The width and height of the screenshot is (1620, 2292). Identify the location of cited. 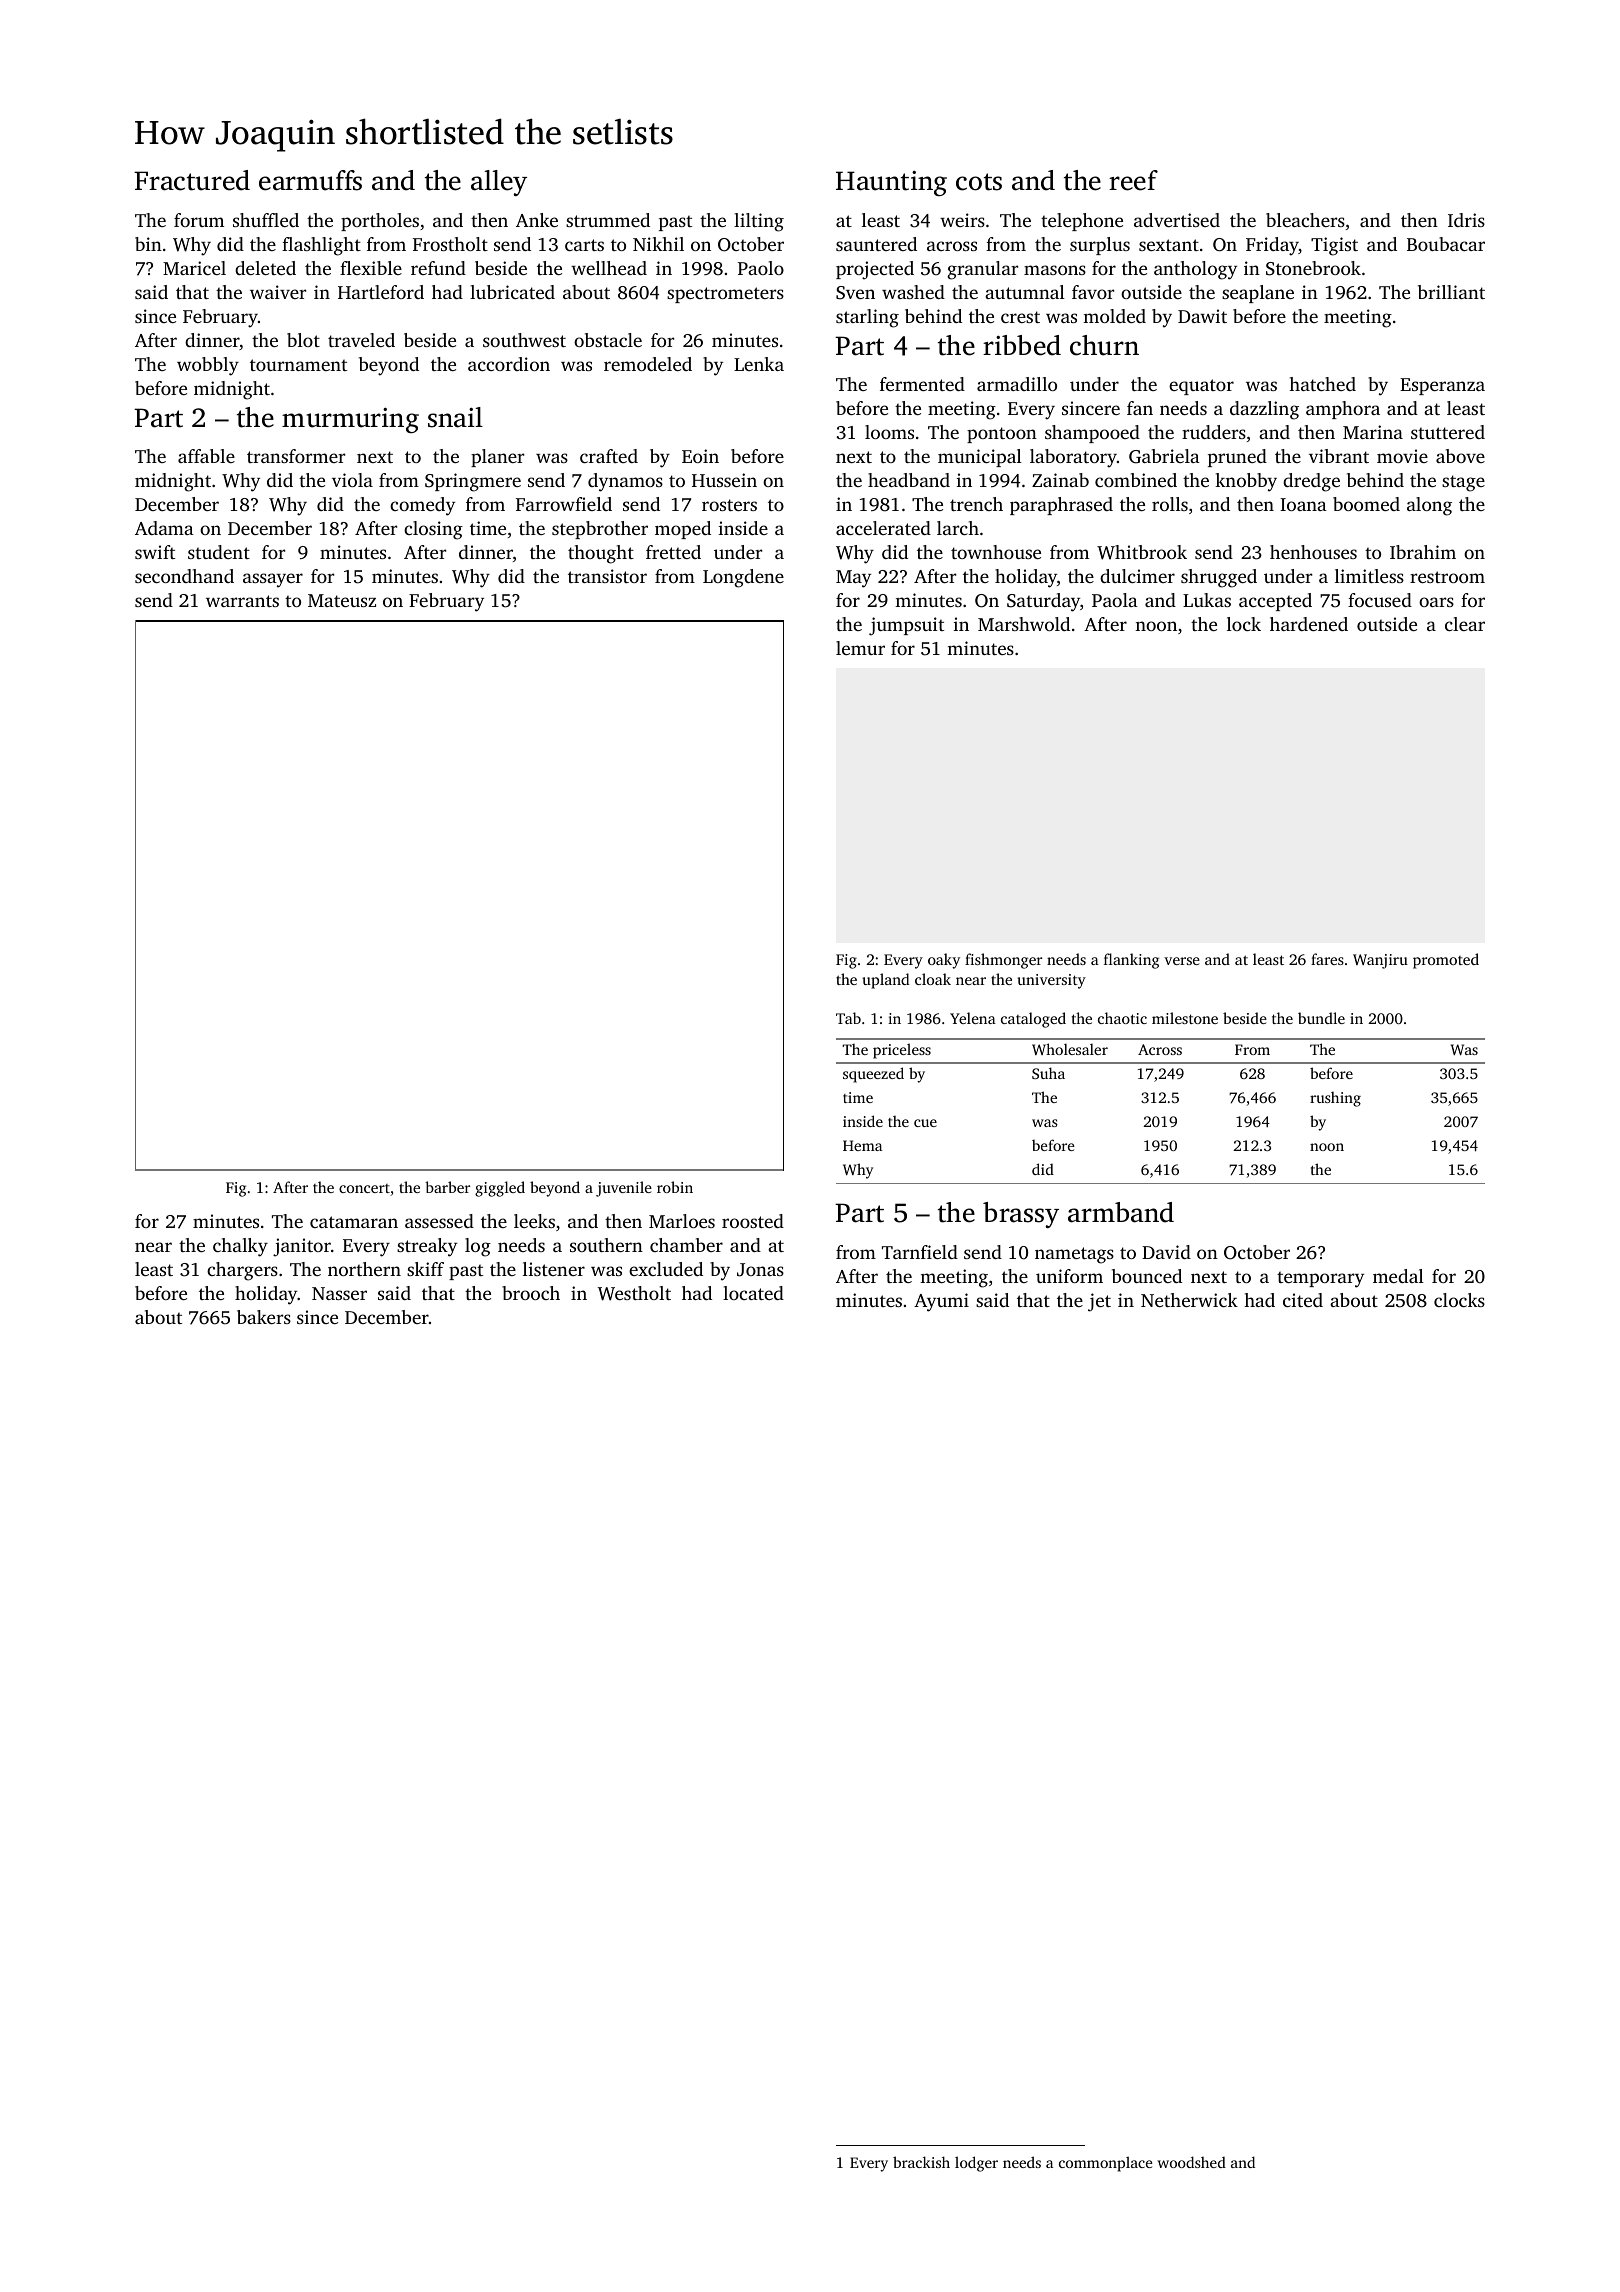
(1303, 1300).
